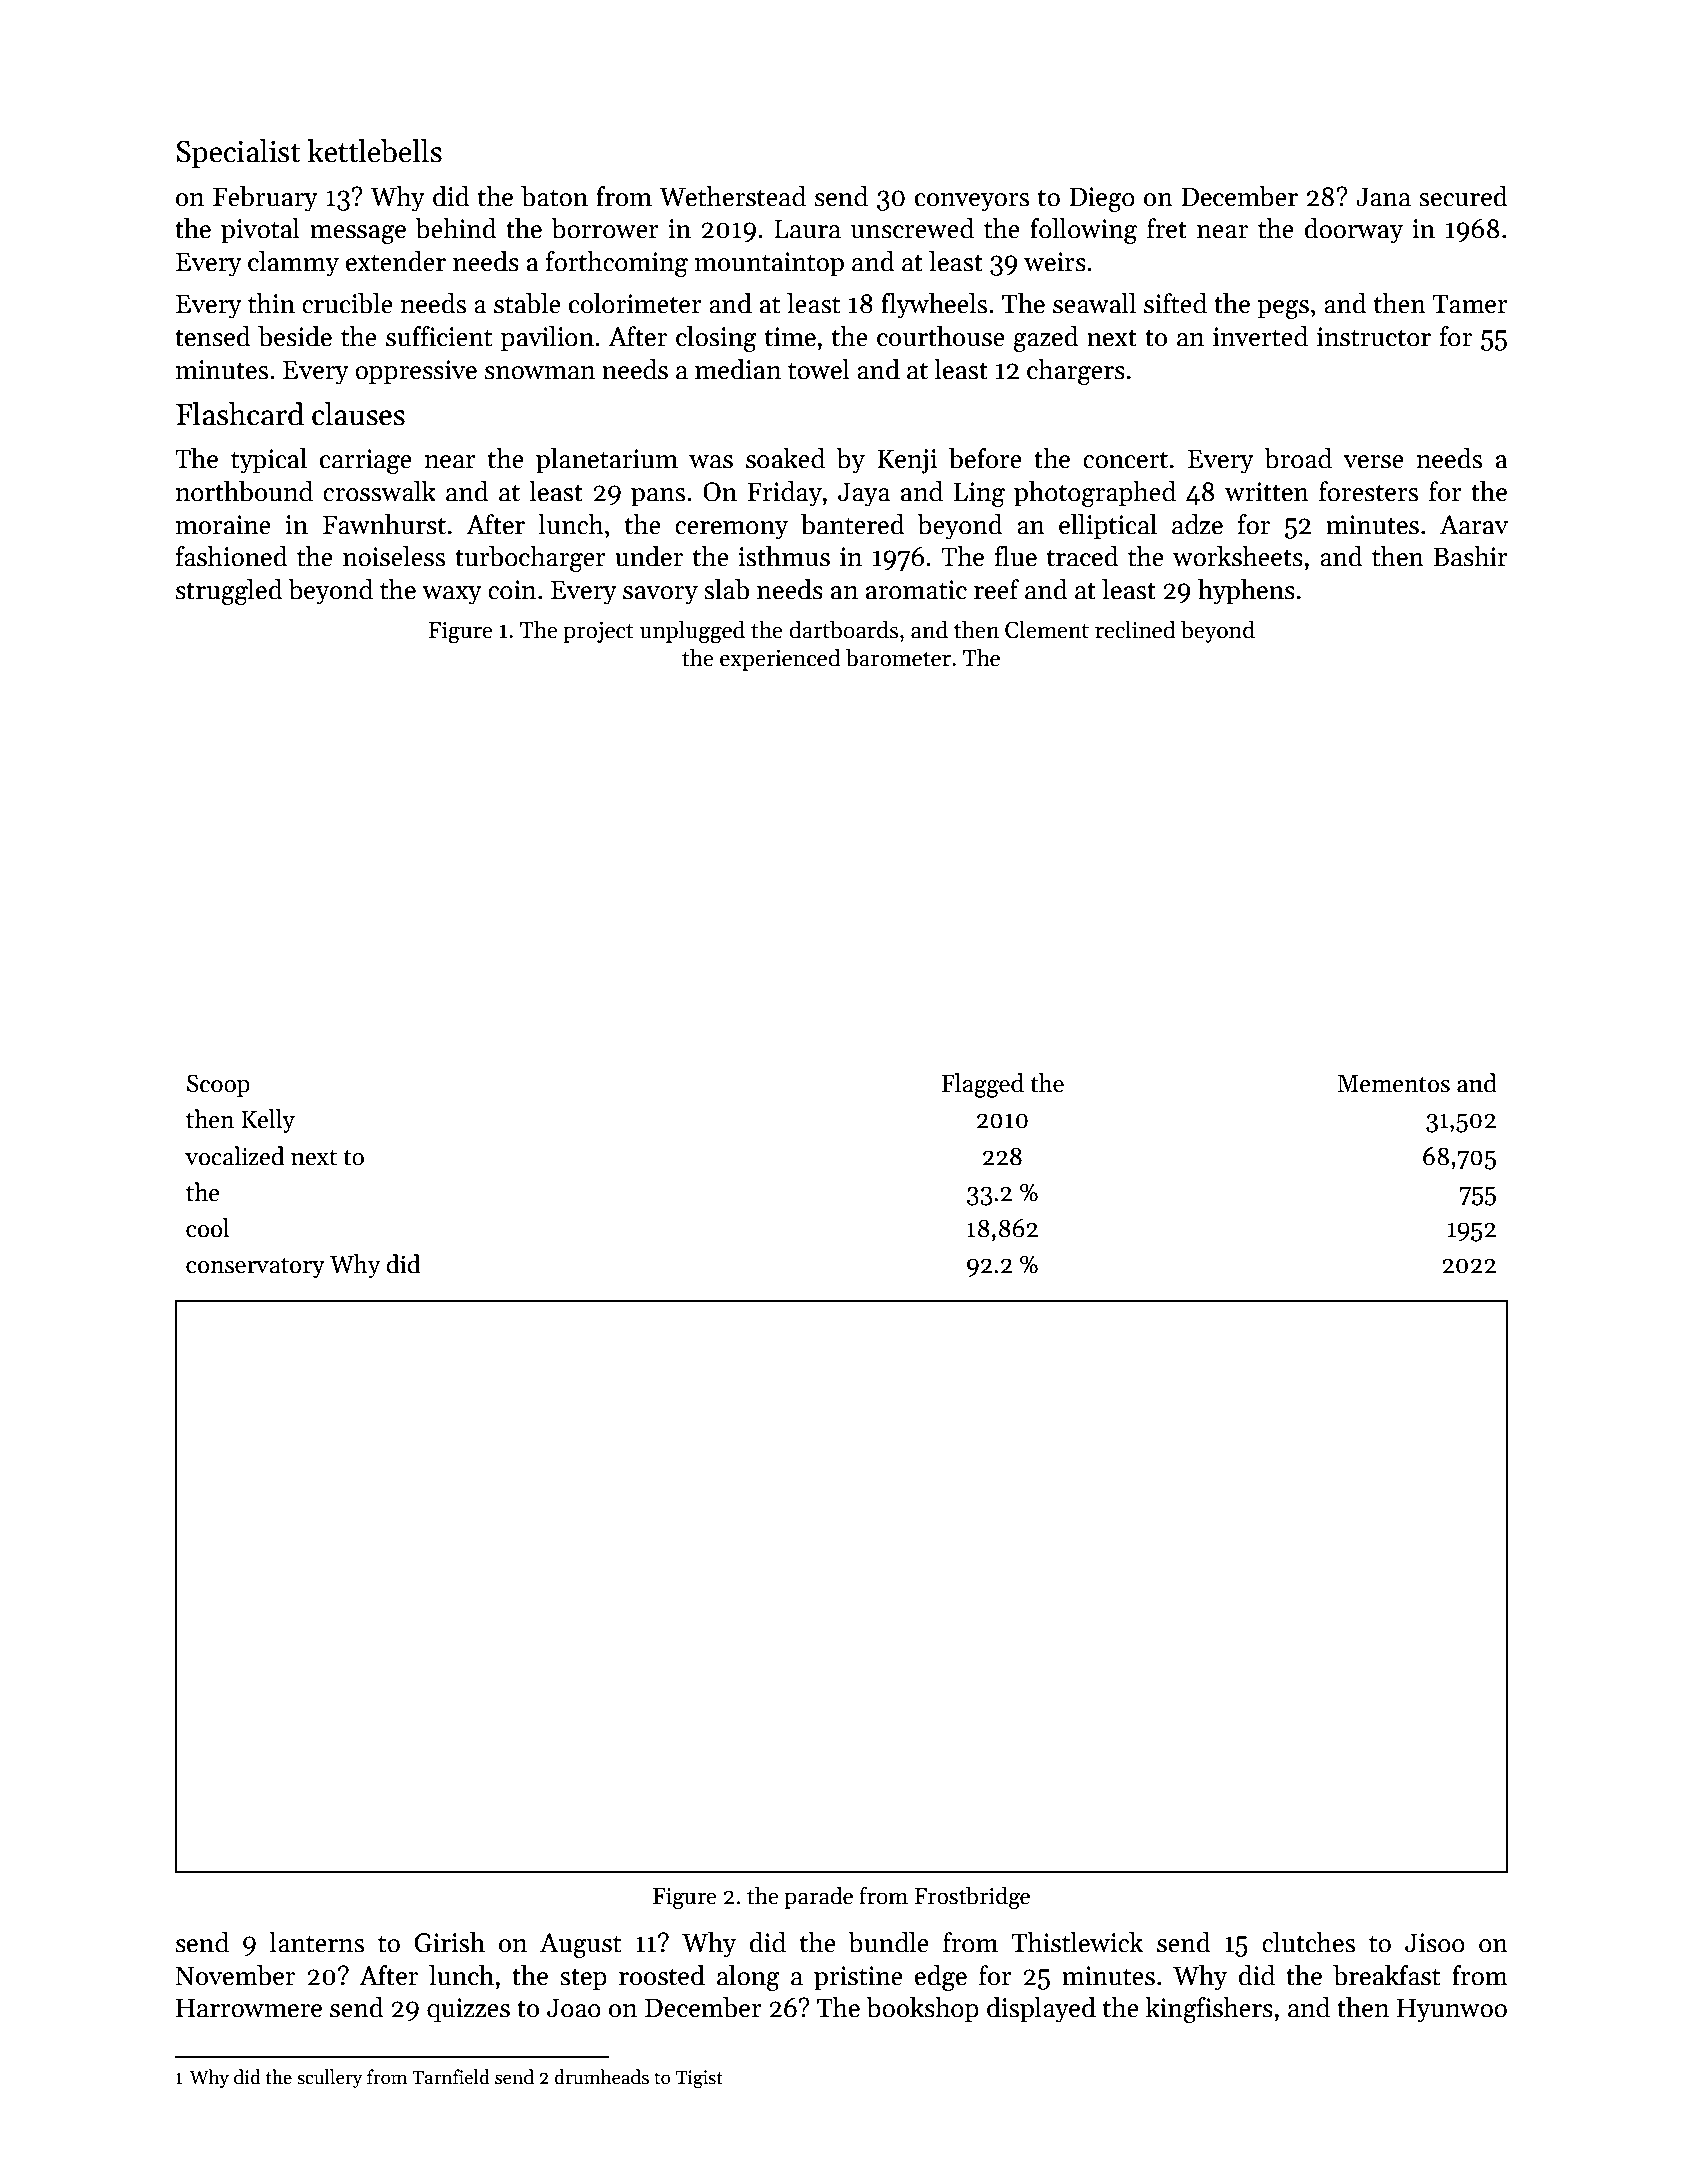 Image resolution: width=1683 pixels, height=2178 pixels. Describe the element at coordinates (1209, 2010) in the screenshot. I see `kingfishers` at that location.
